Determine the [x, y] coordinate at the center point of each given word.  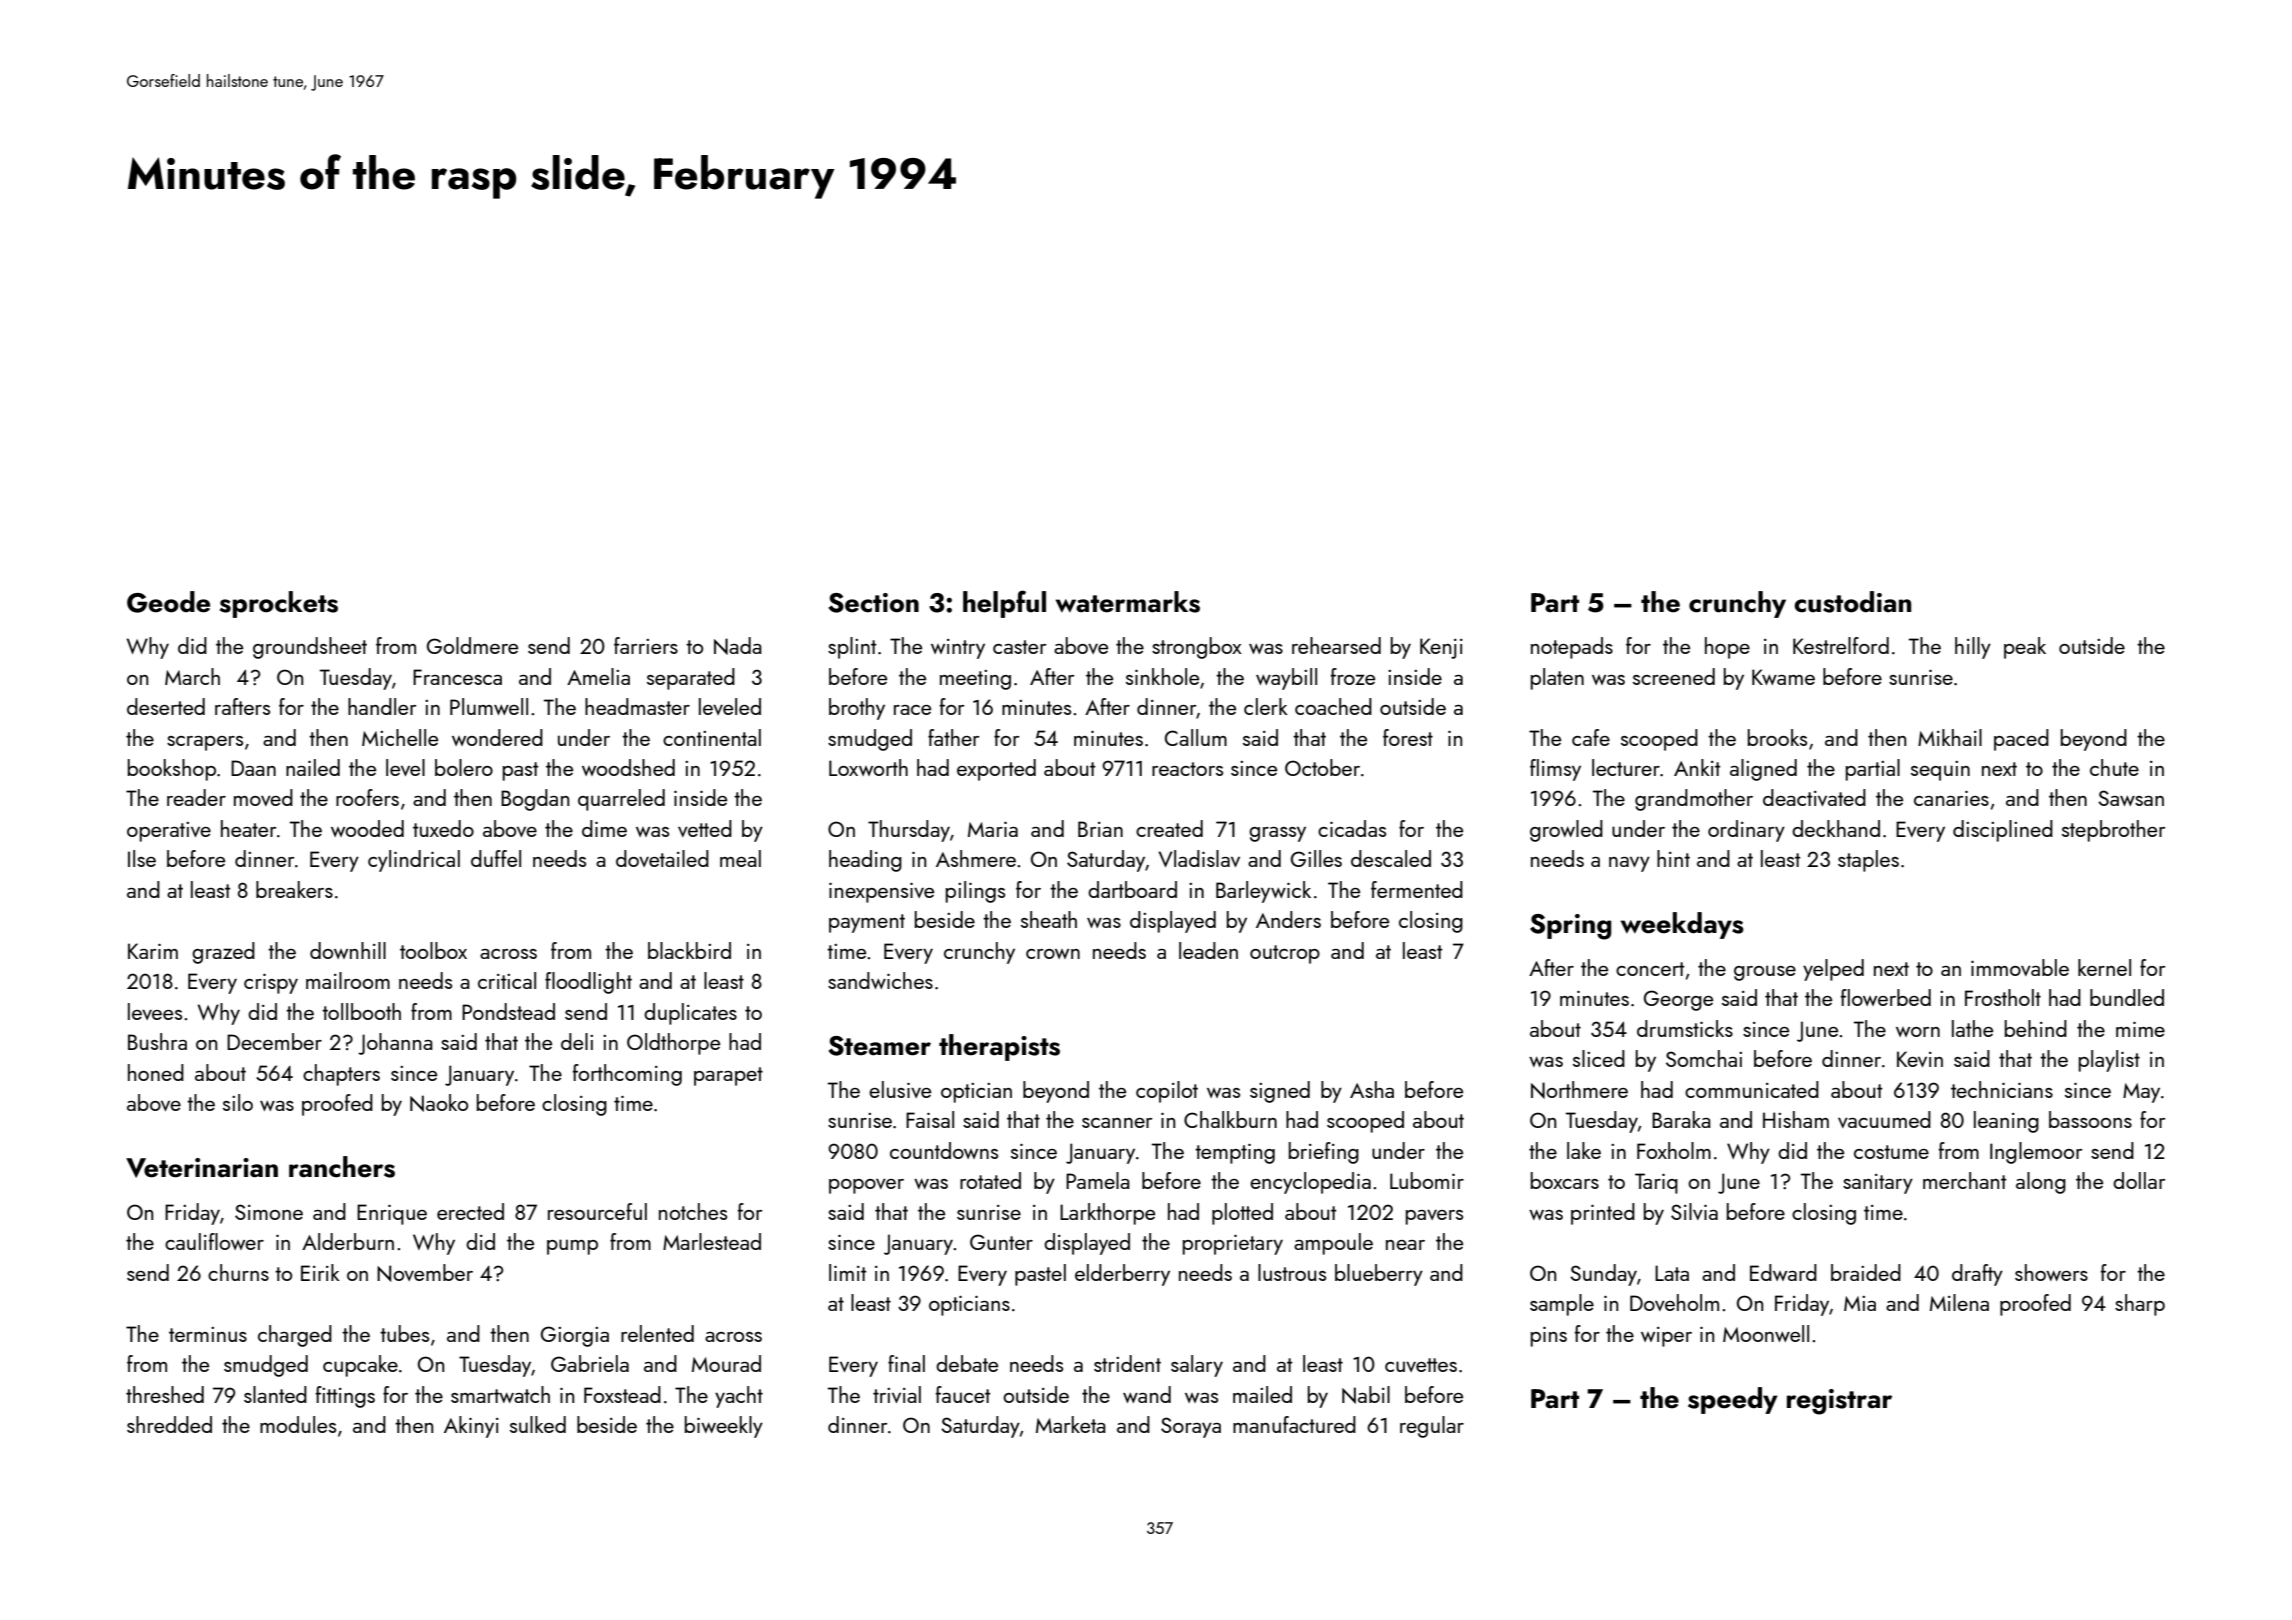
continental [712, 737]
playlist [2109, 1061]
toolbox [433, 950]
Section [874, 603]
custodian [1852, 602]
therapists [999, 1047]
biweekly [724, 1427]
